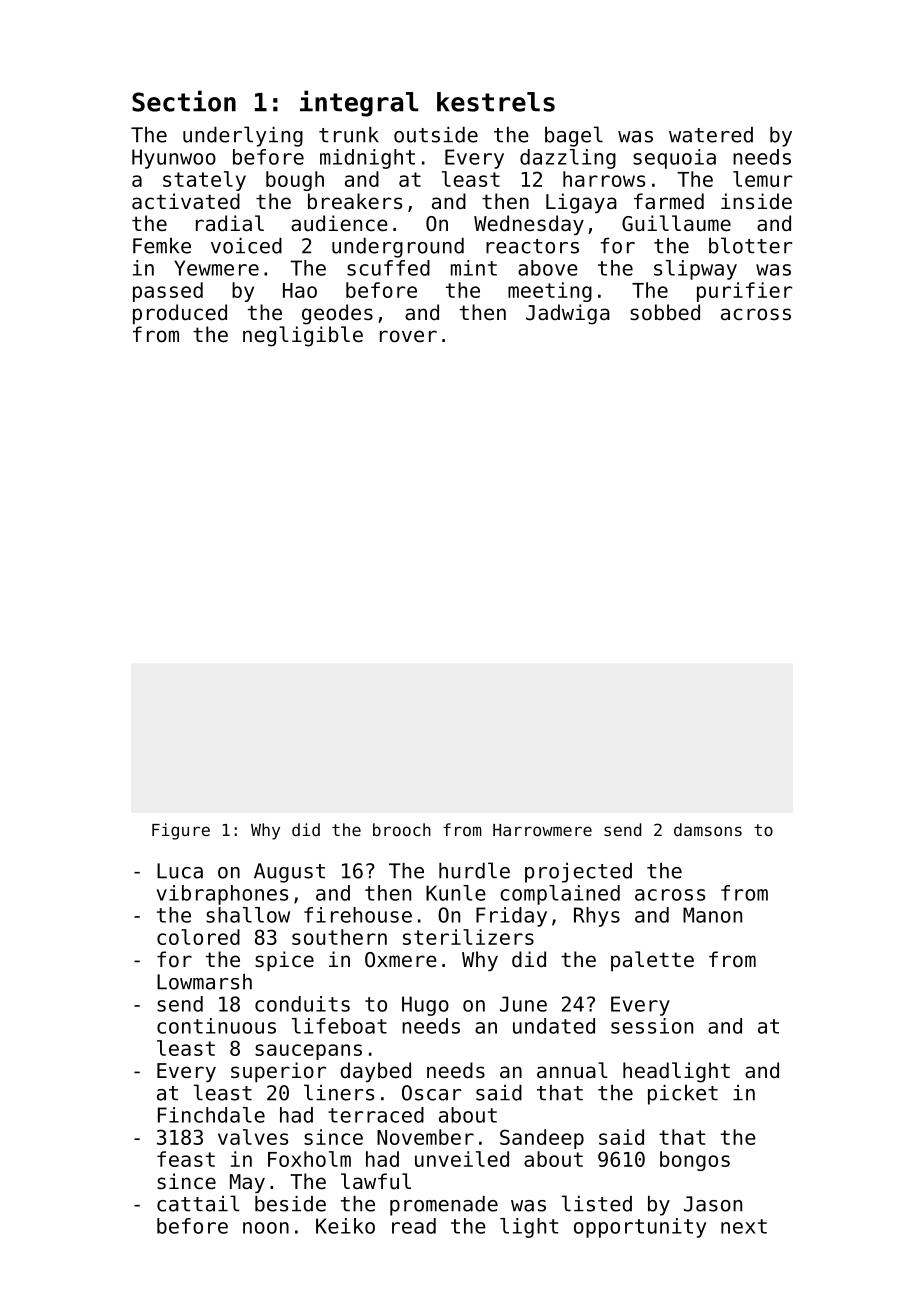 The width and height of the page is (924, 1311). Describe the element at coordinates (529, 225) in the page. I see `Wednesday` at that location.
